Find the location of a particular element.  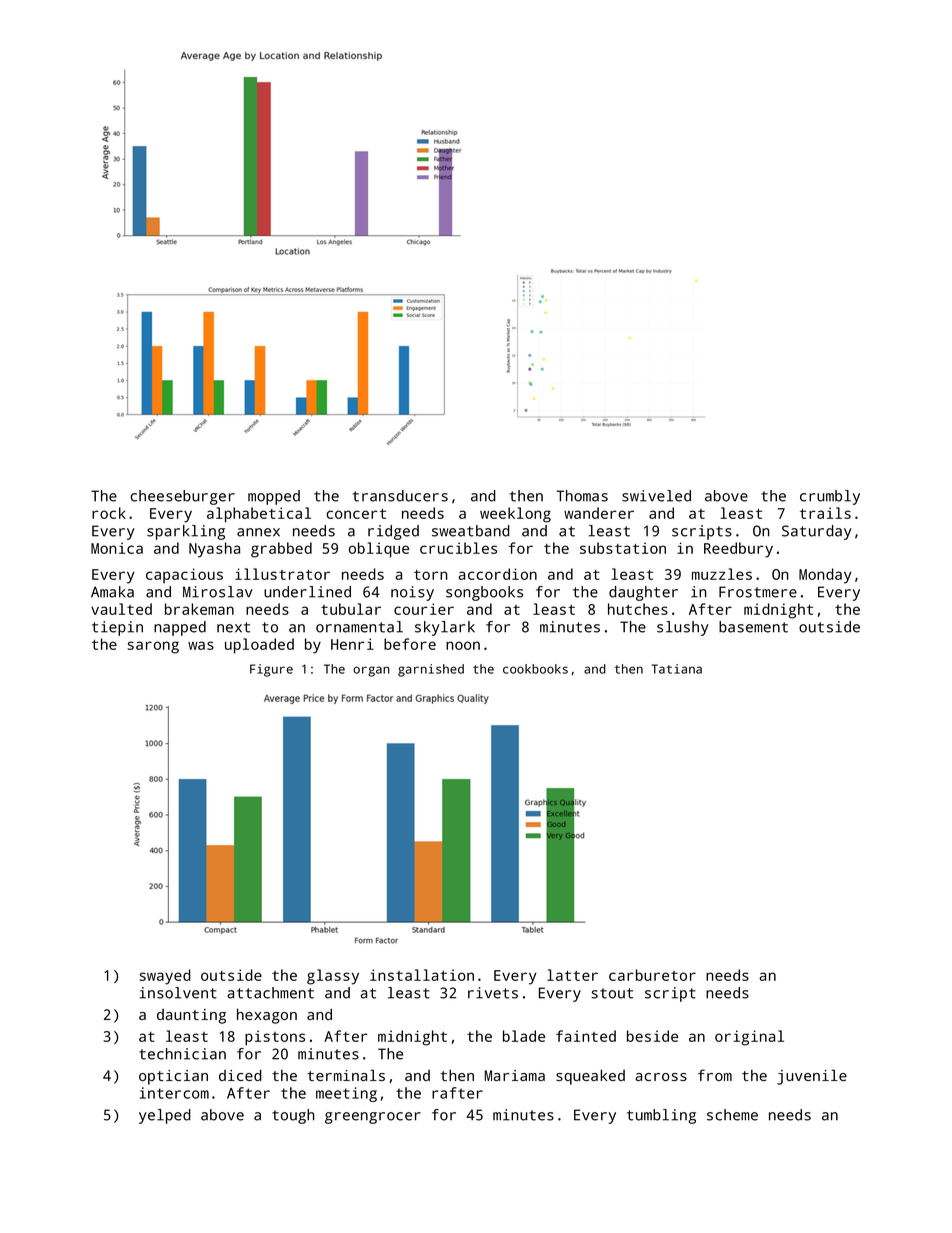

Figure is located at coordinates (271, 670).
